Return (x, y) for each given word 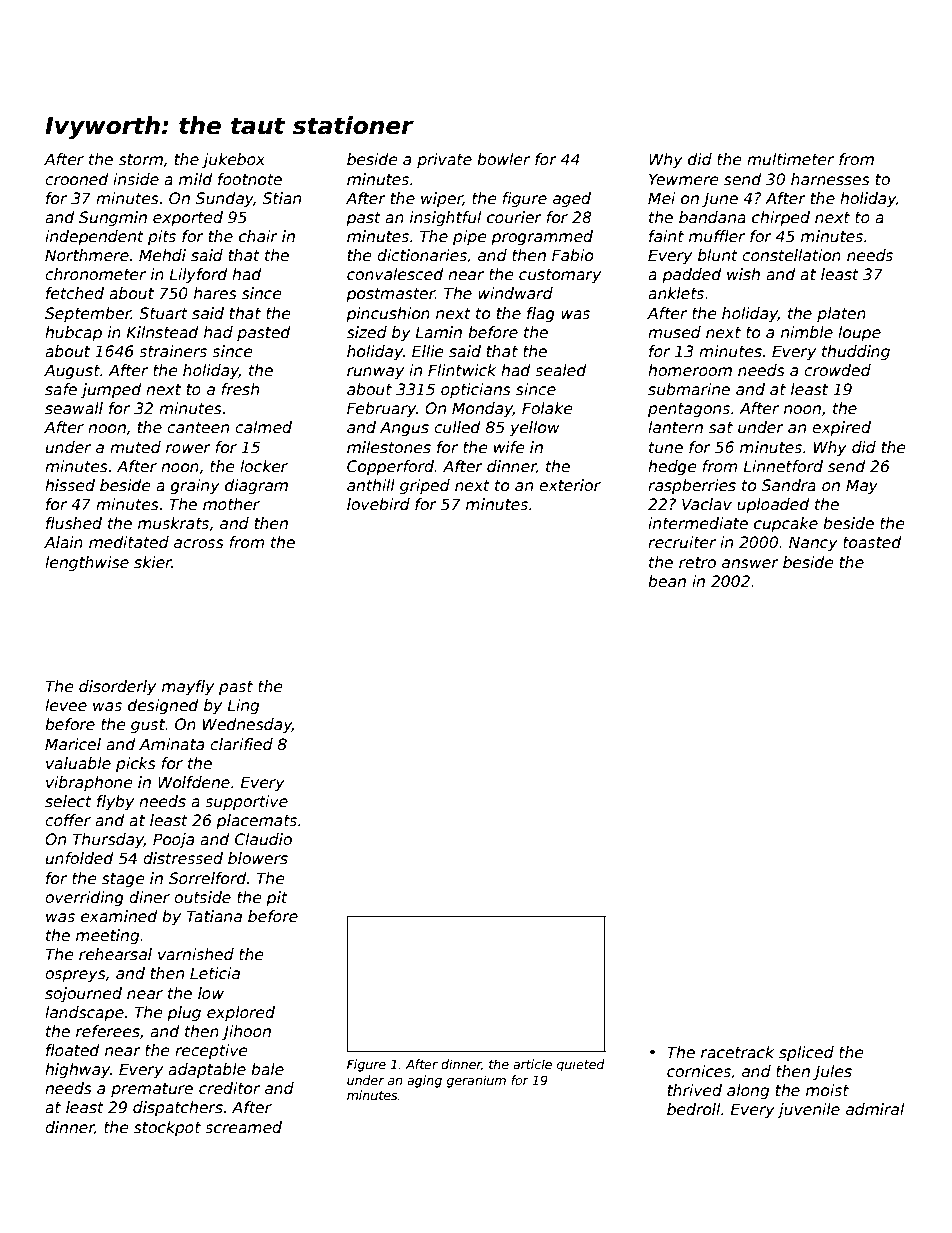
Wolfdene (194, 782)
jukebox (233, 160)
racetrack (737, 1052)
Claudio (263, 839)
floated (73, 1050)
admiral (875, 1109)
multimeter (790, 159)
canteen (198, 428)
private (444, 160)
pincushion (388, 314)
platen (841, 314)
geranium (476, 1081)
